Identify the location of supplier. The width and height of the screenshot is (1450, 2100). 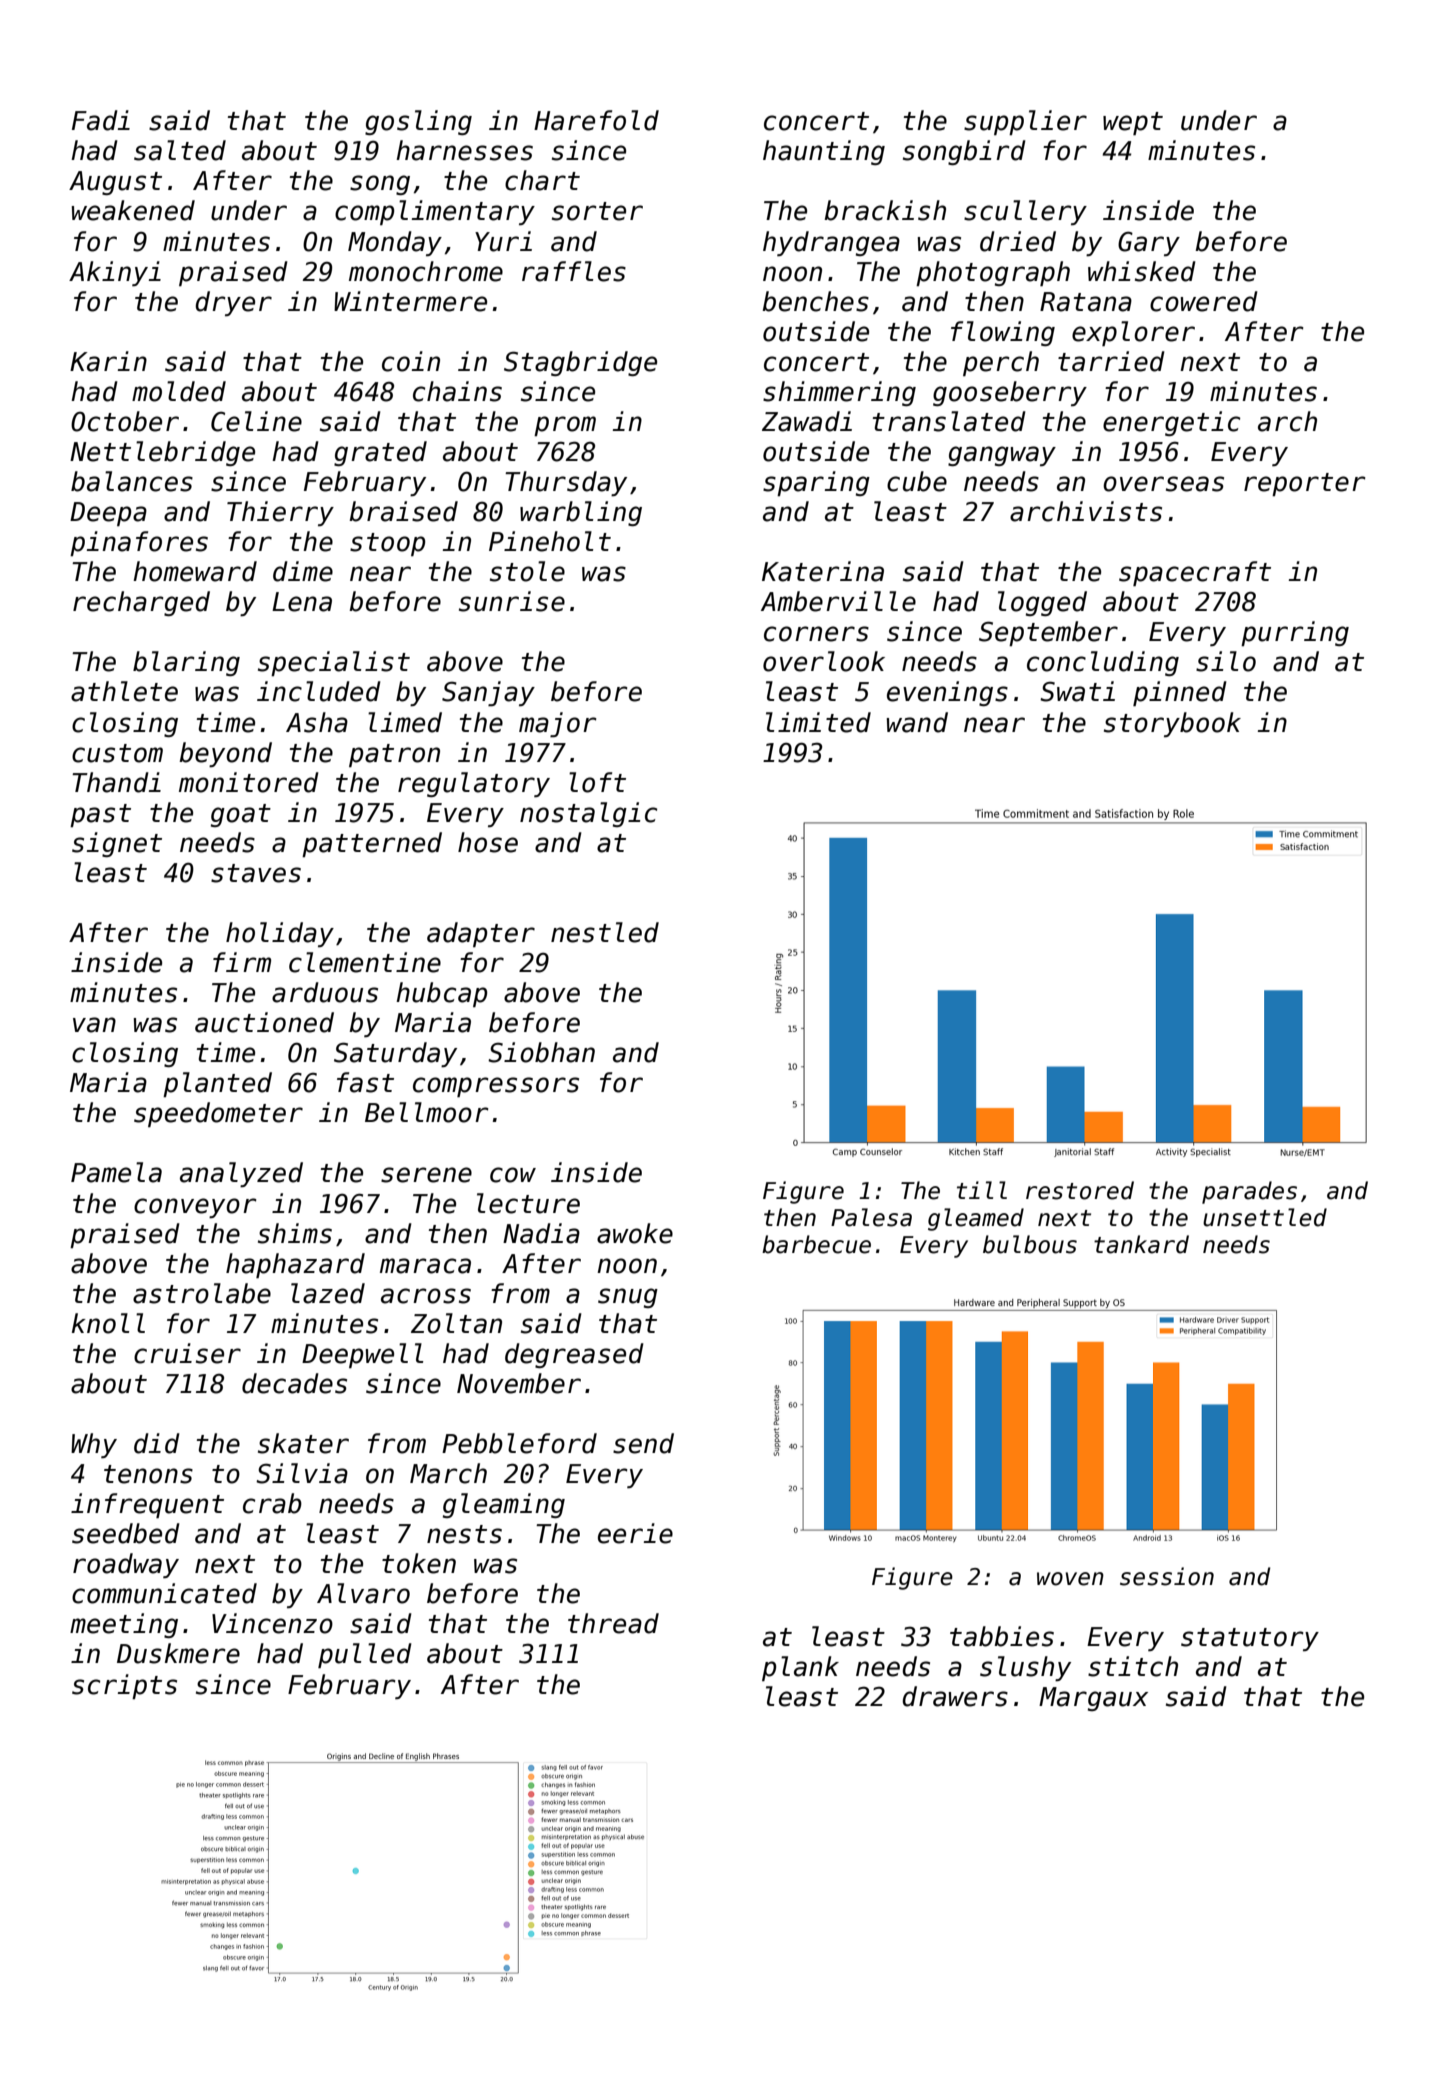
(1025, 122).
